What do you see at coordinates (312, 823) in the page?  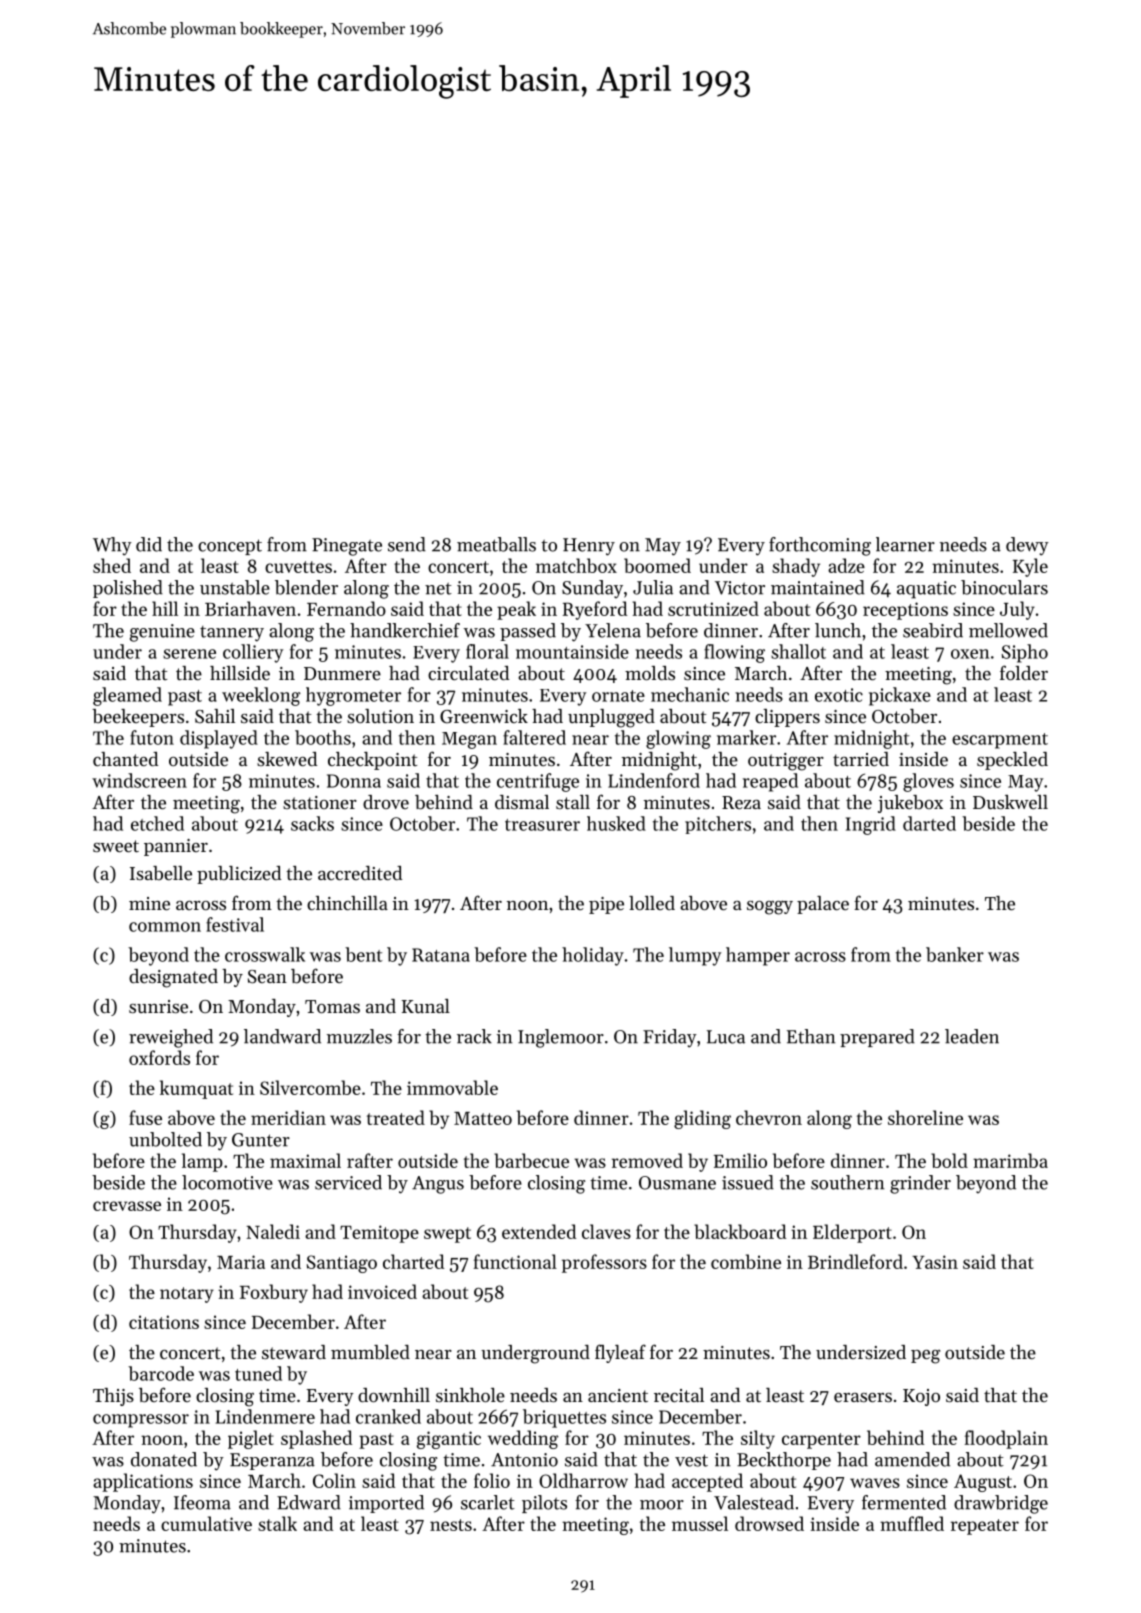 I see `sacks` at bounding box center [312, 823].
